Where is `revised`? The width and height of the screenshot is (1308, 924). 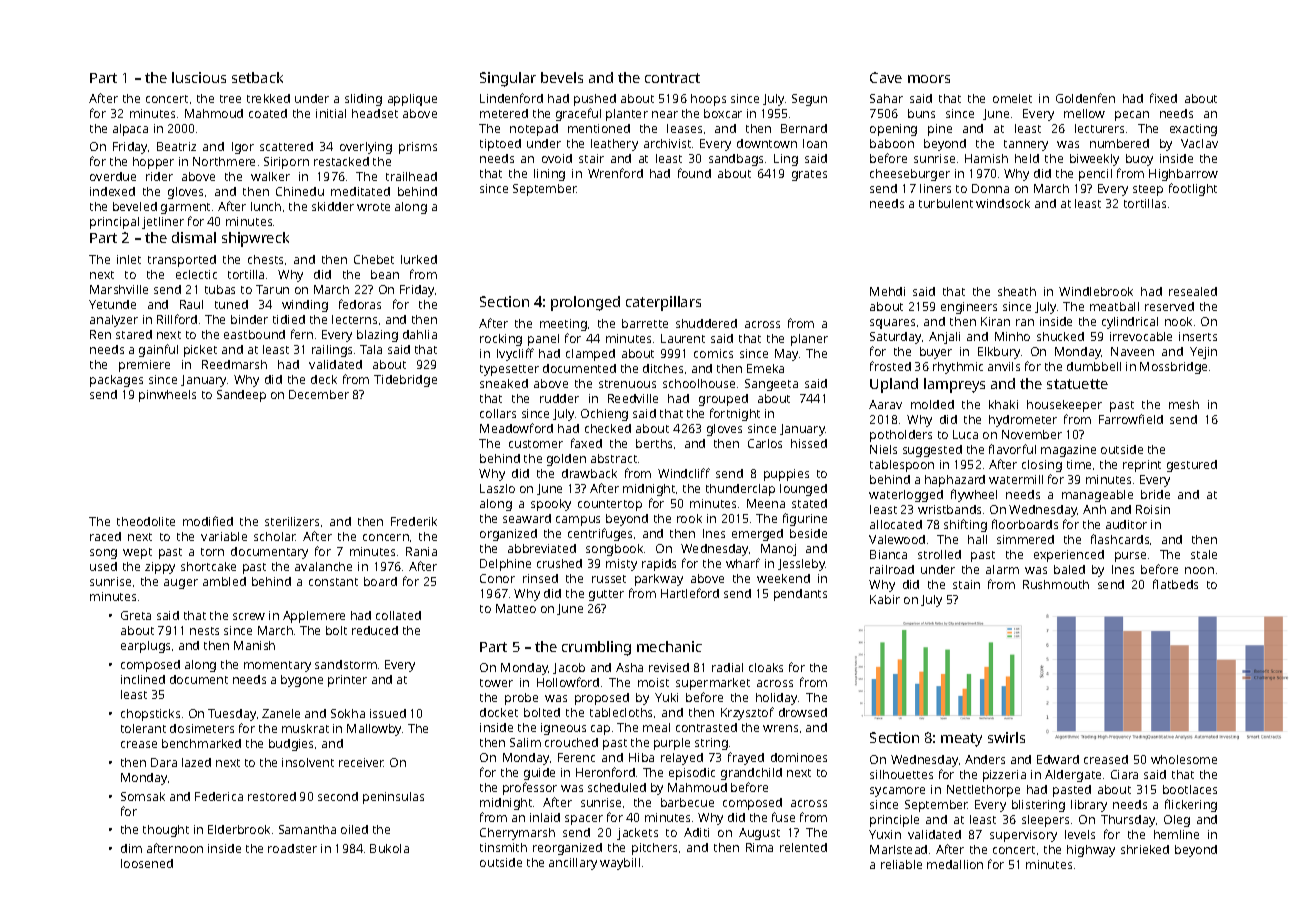 revised is located at coordinates (669, 667).
